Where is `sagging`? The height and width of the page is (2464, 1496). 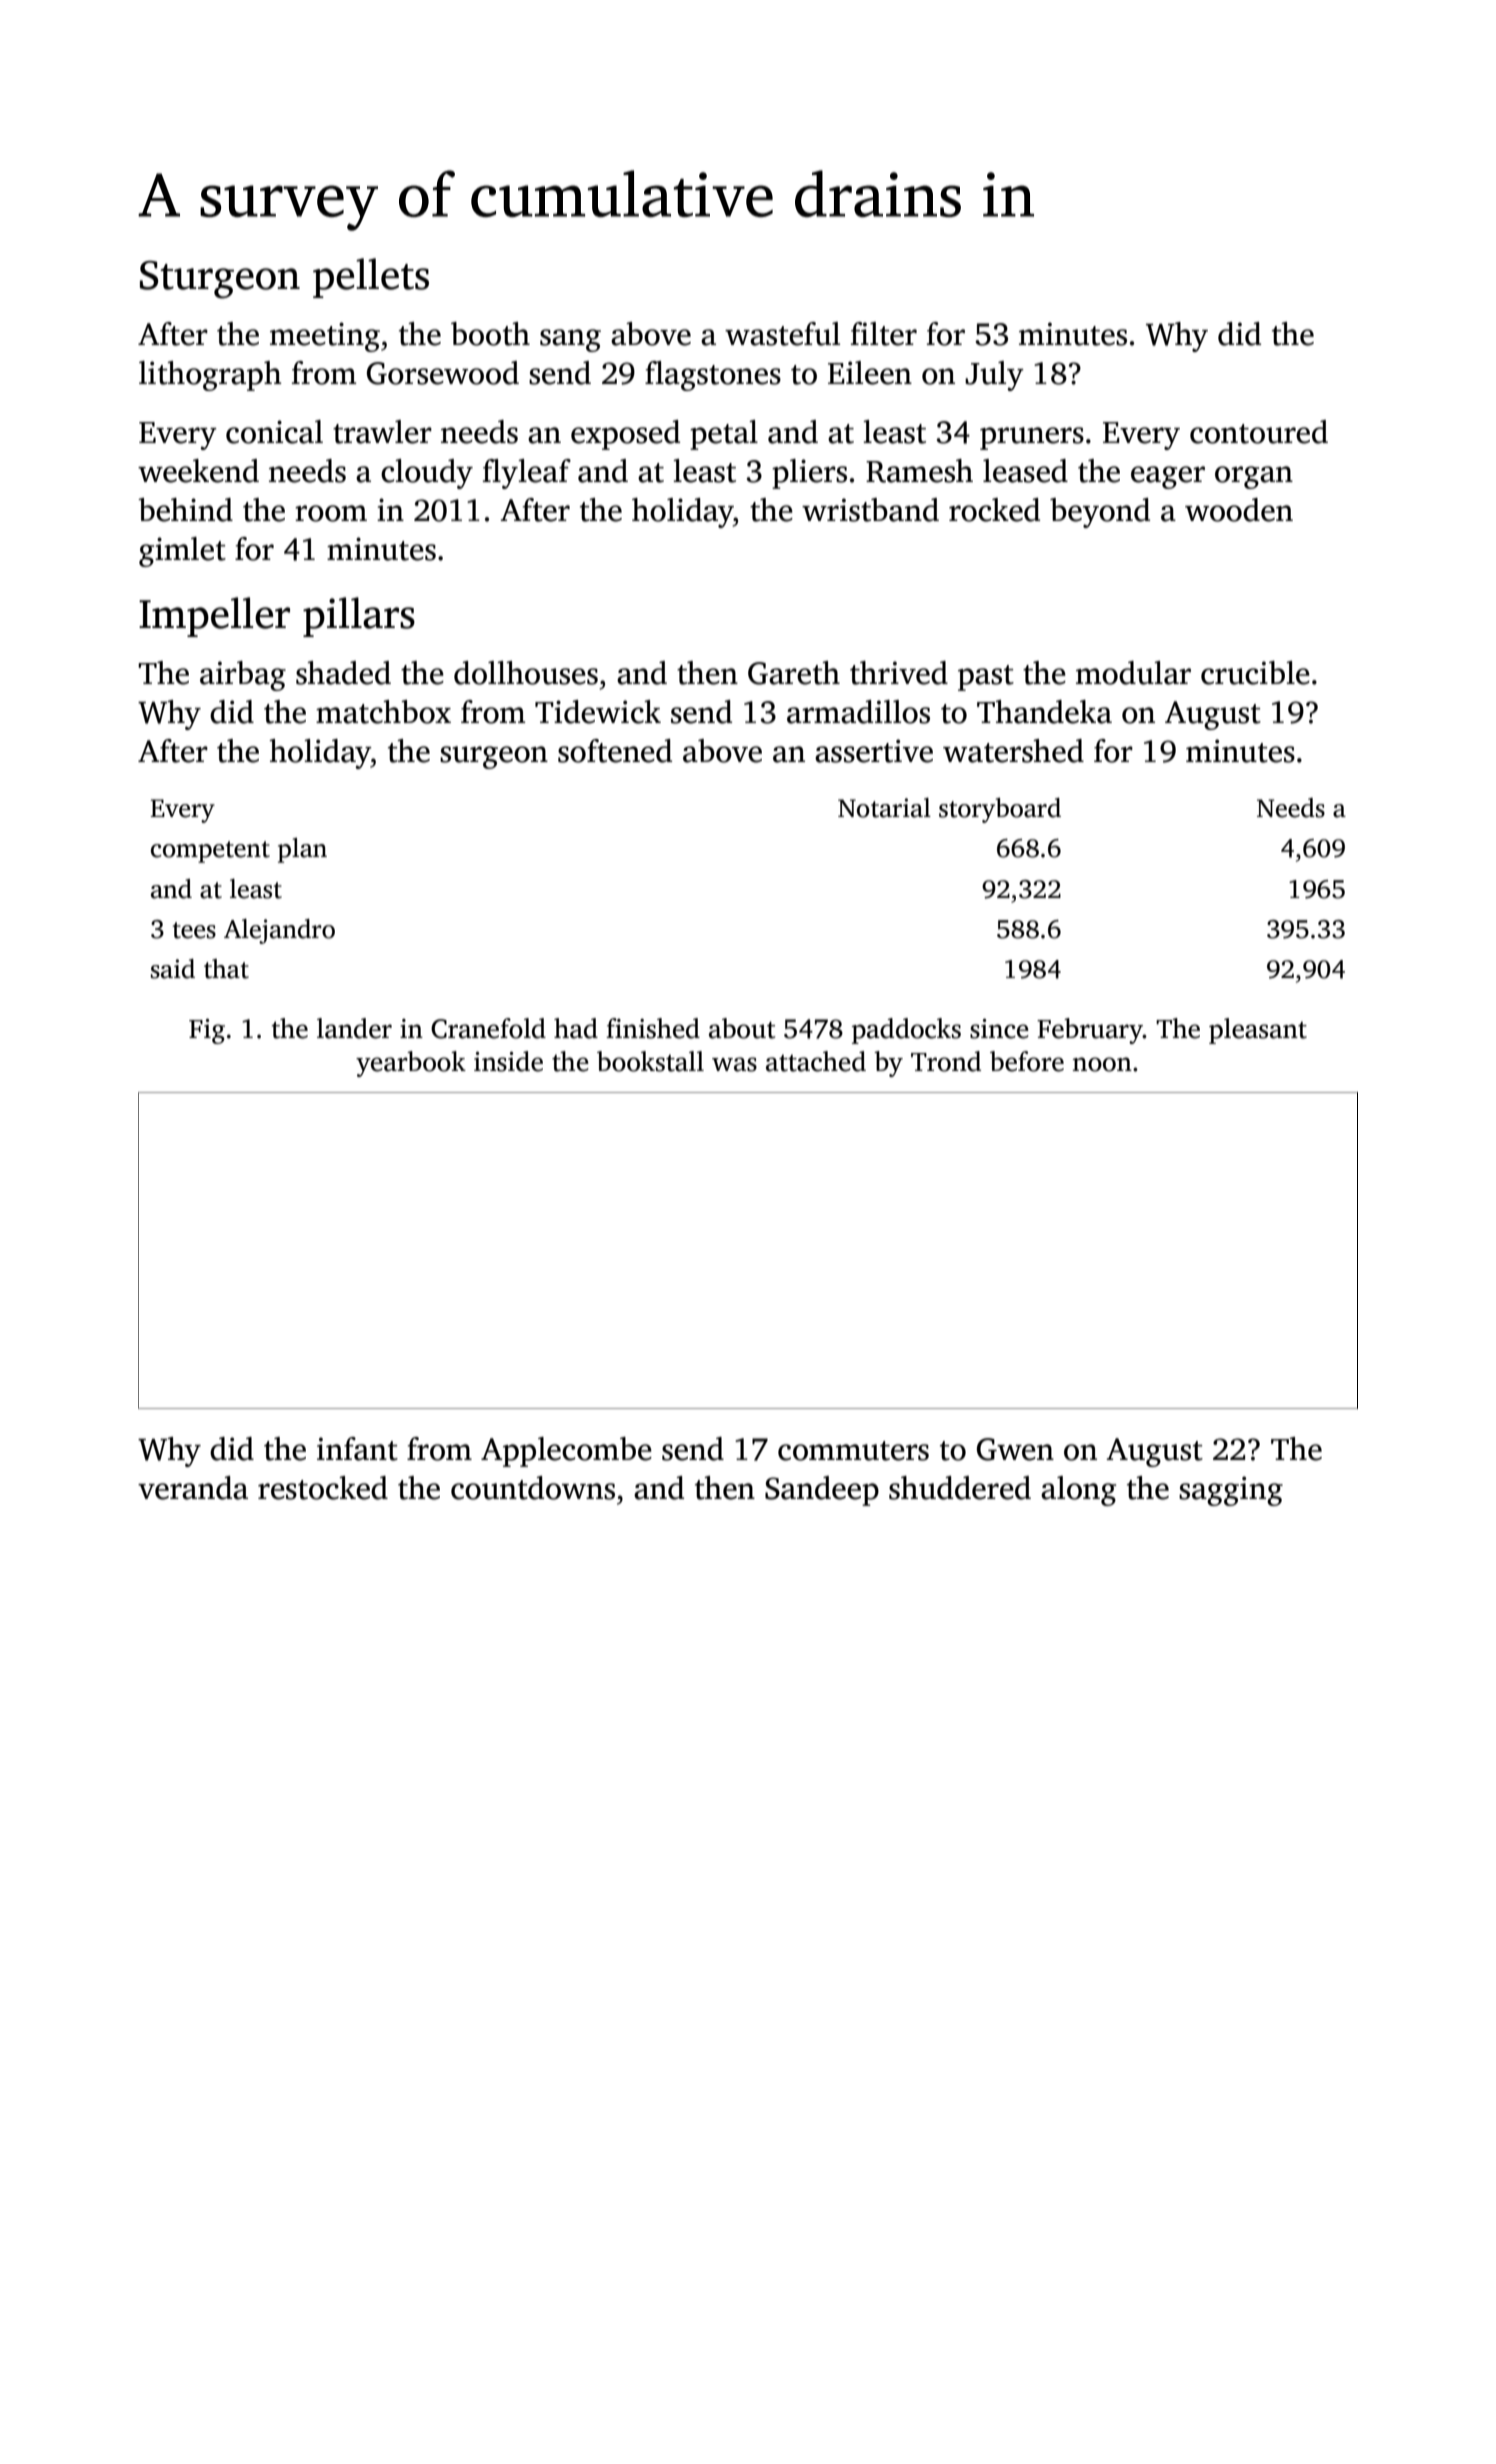
sagging is located at coordinates (1231, 1491).
